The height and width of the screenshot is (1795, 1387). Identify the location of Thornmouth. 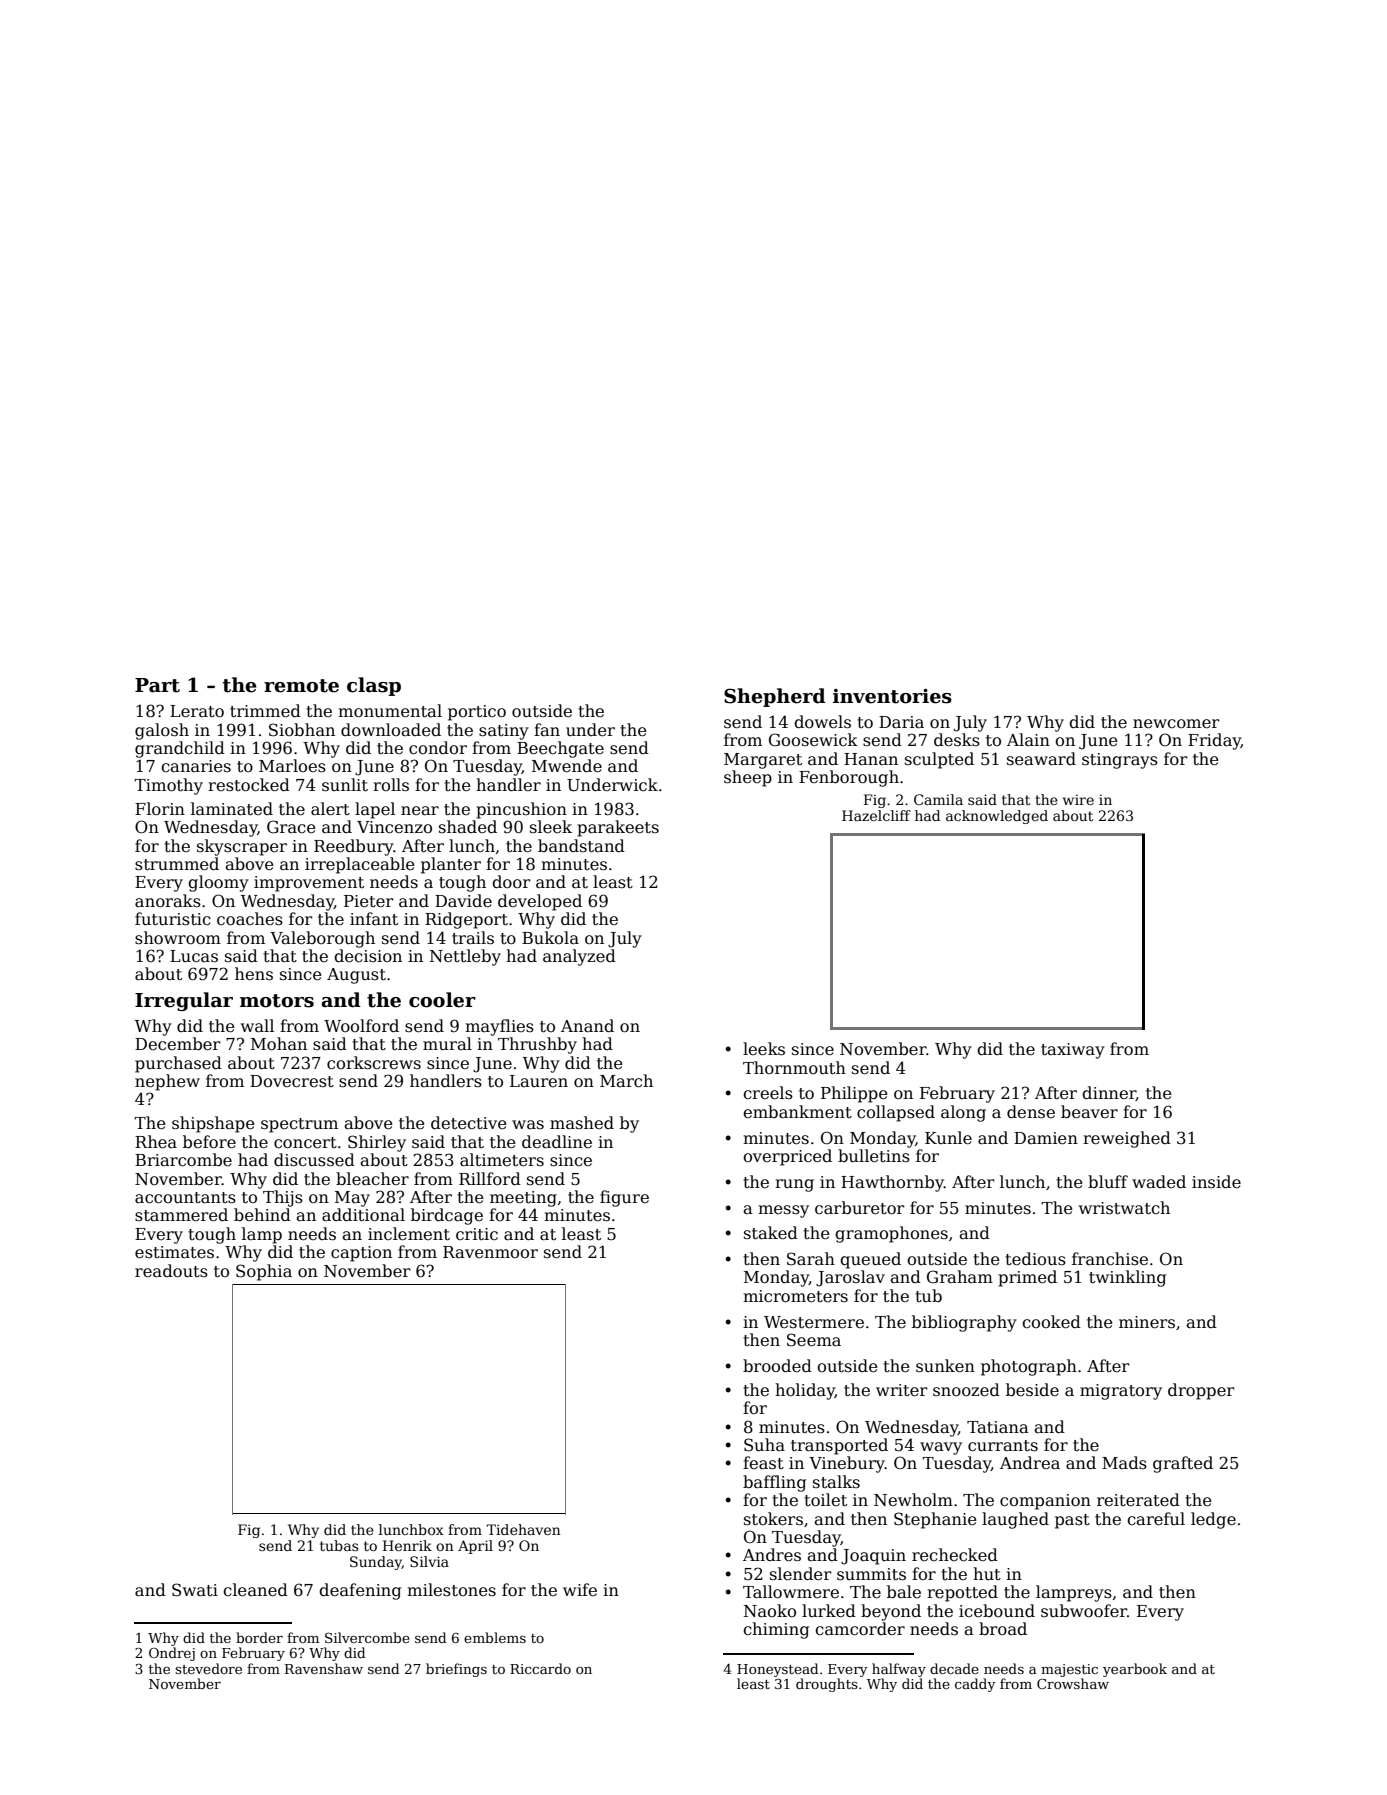
(794, 1067).
